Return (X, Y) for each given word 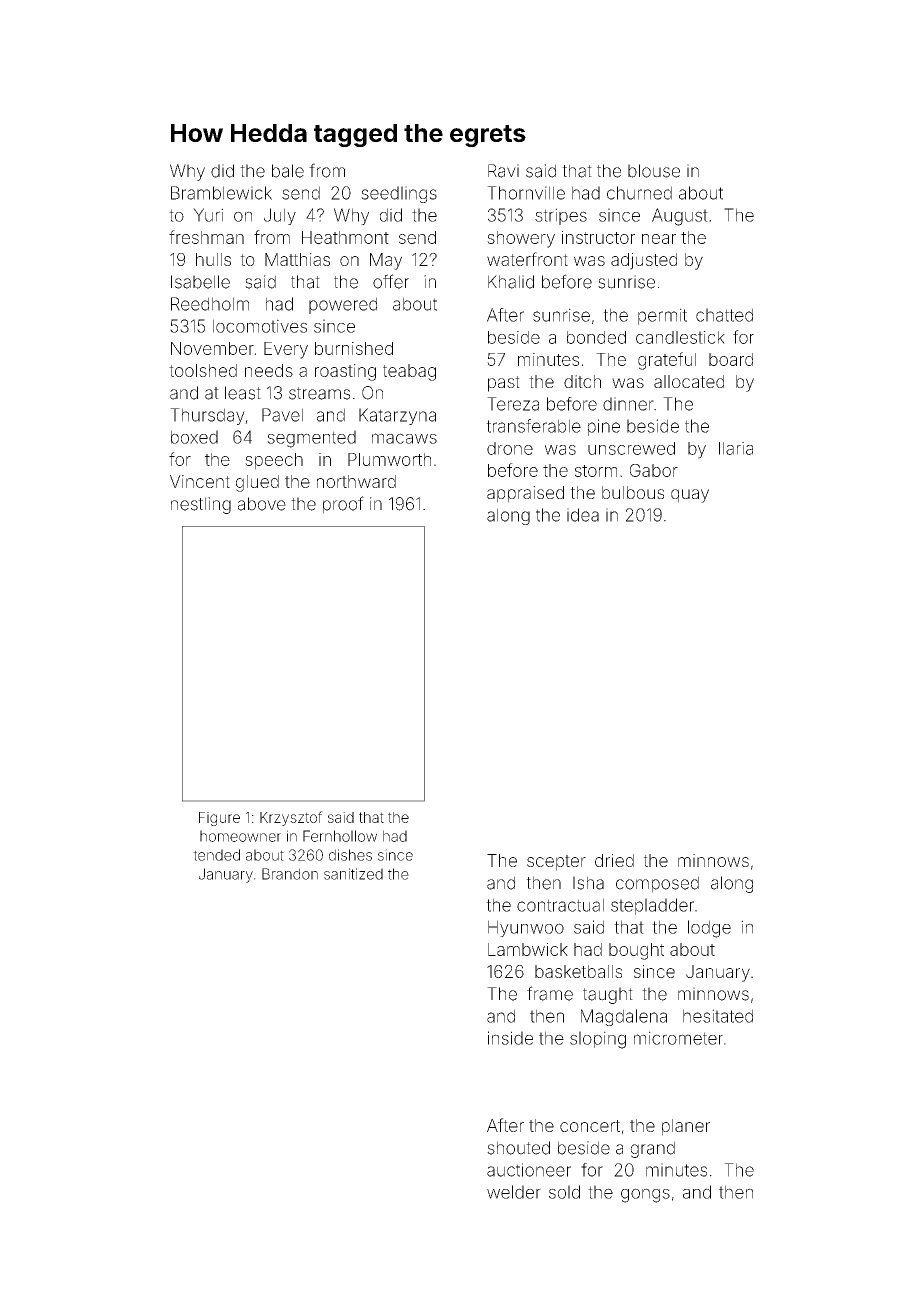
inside (510, 1038)
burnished (354, 348)
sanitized (353, 874)
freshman (206, 237)
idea (583, 515)
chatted (724, 315)
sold (564, 1192)
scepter (556, 863)
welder (514, 1192)
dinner (628, 404)
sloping (598, 1040)
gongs (645, 1195)
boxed (194, 437)
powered (343, 305)
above (262, 504)
